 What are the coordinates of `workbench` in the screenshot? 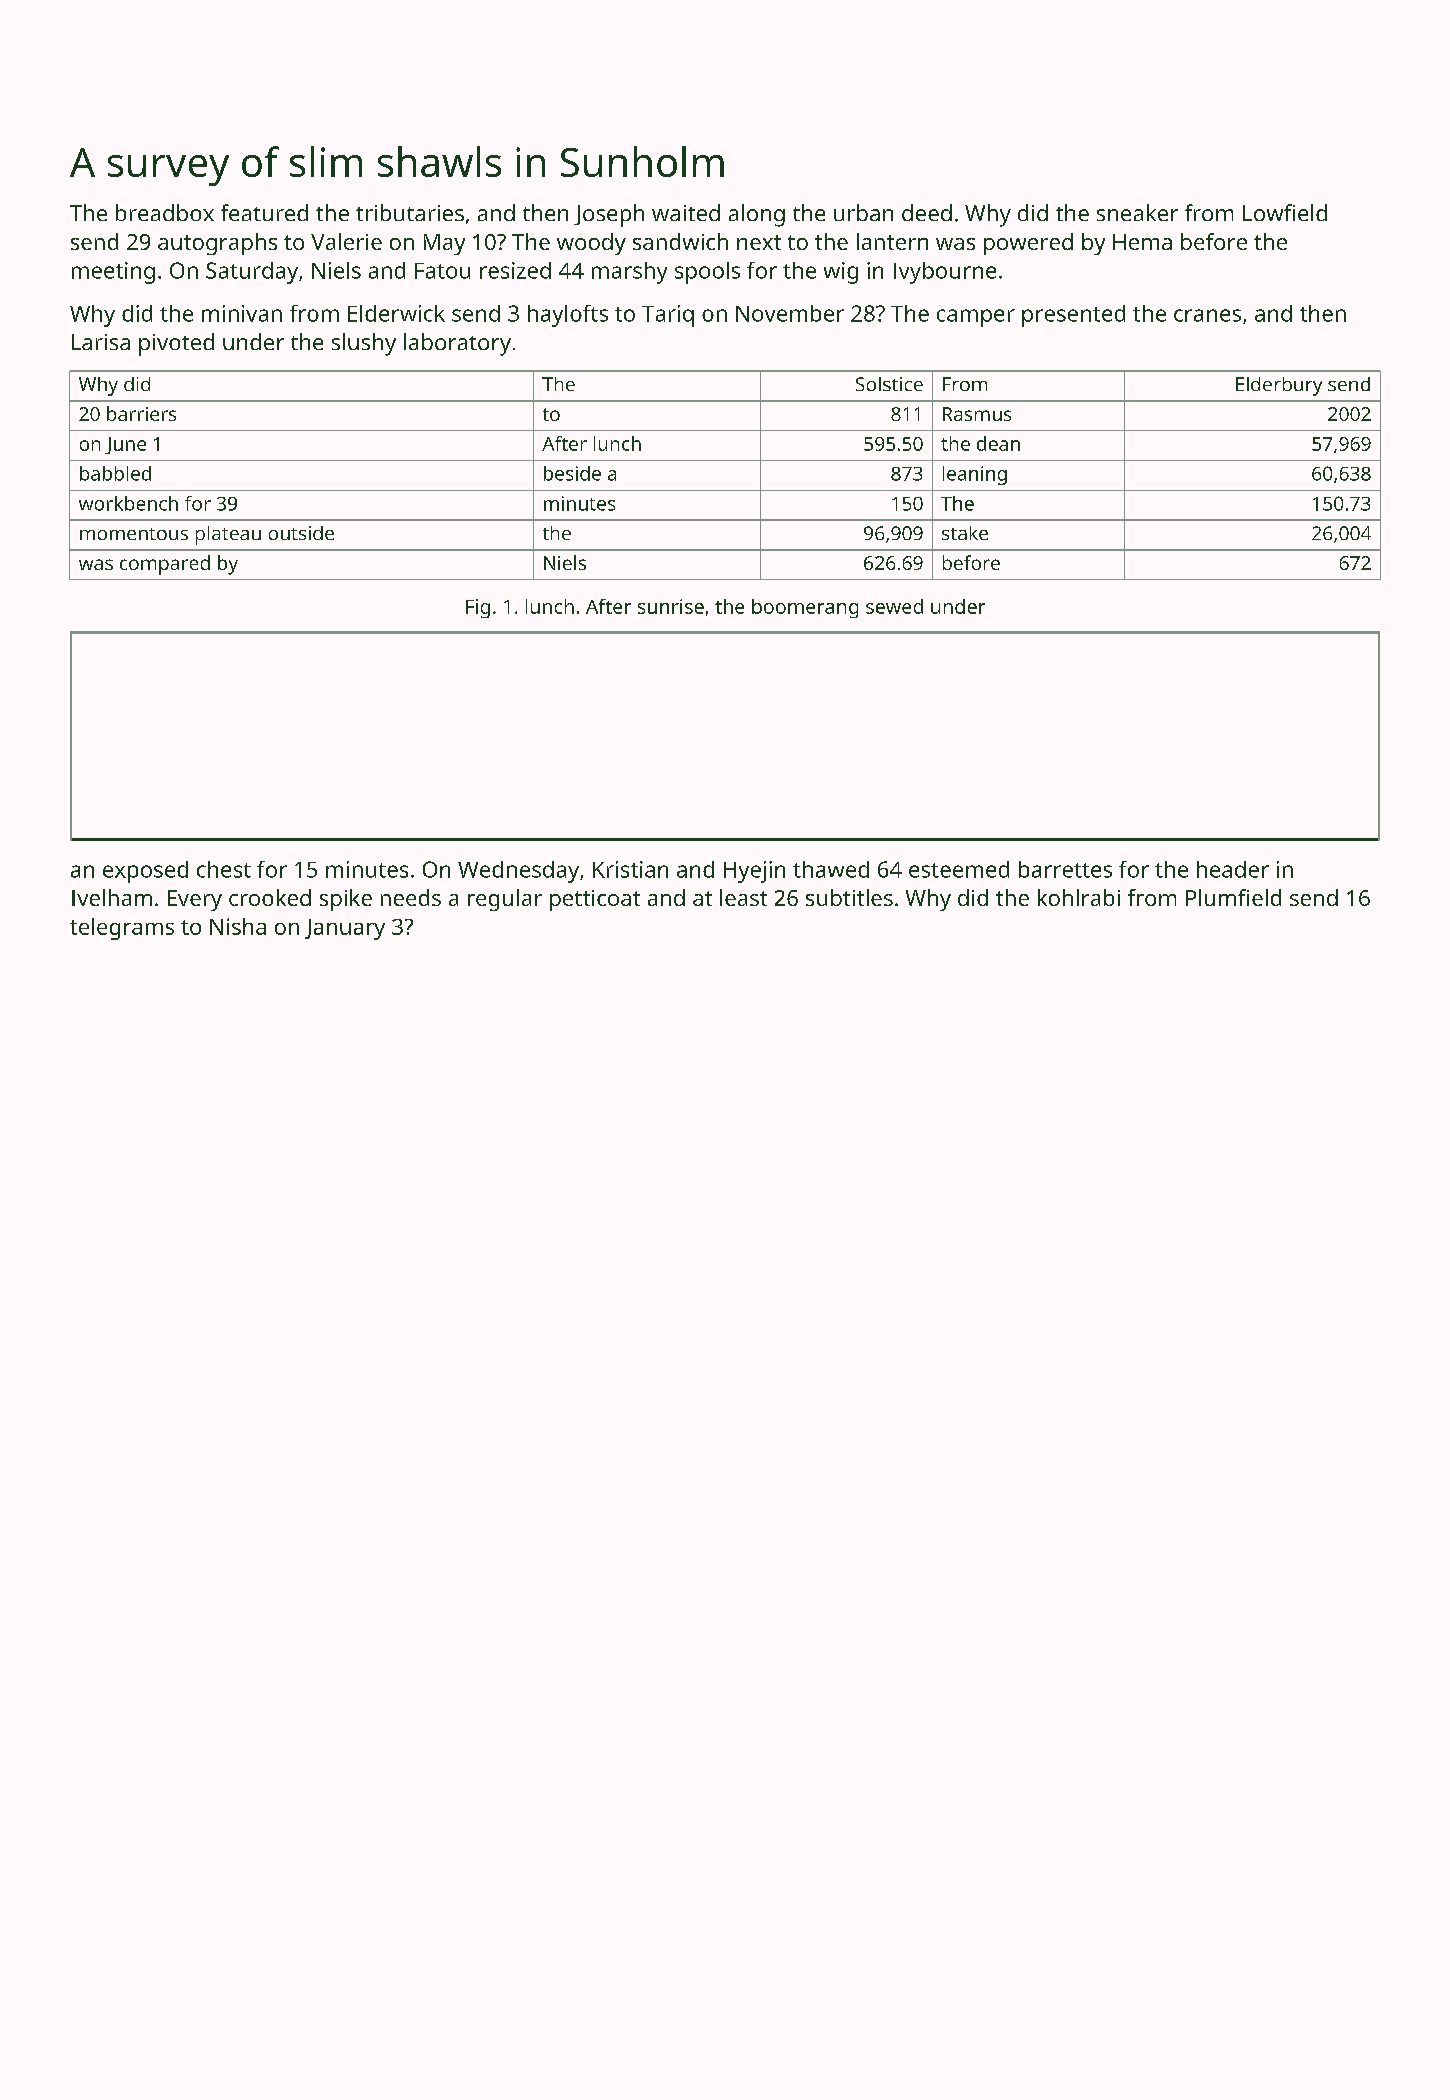 It's located at (128, 503).
